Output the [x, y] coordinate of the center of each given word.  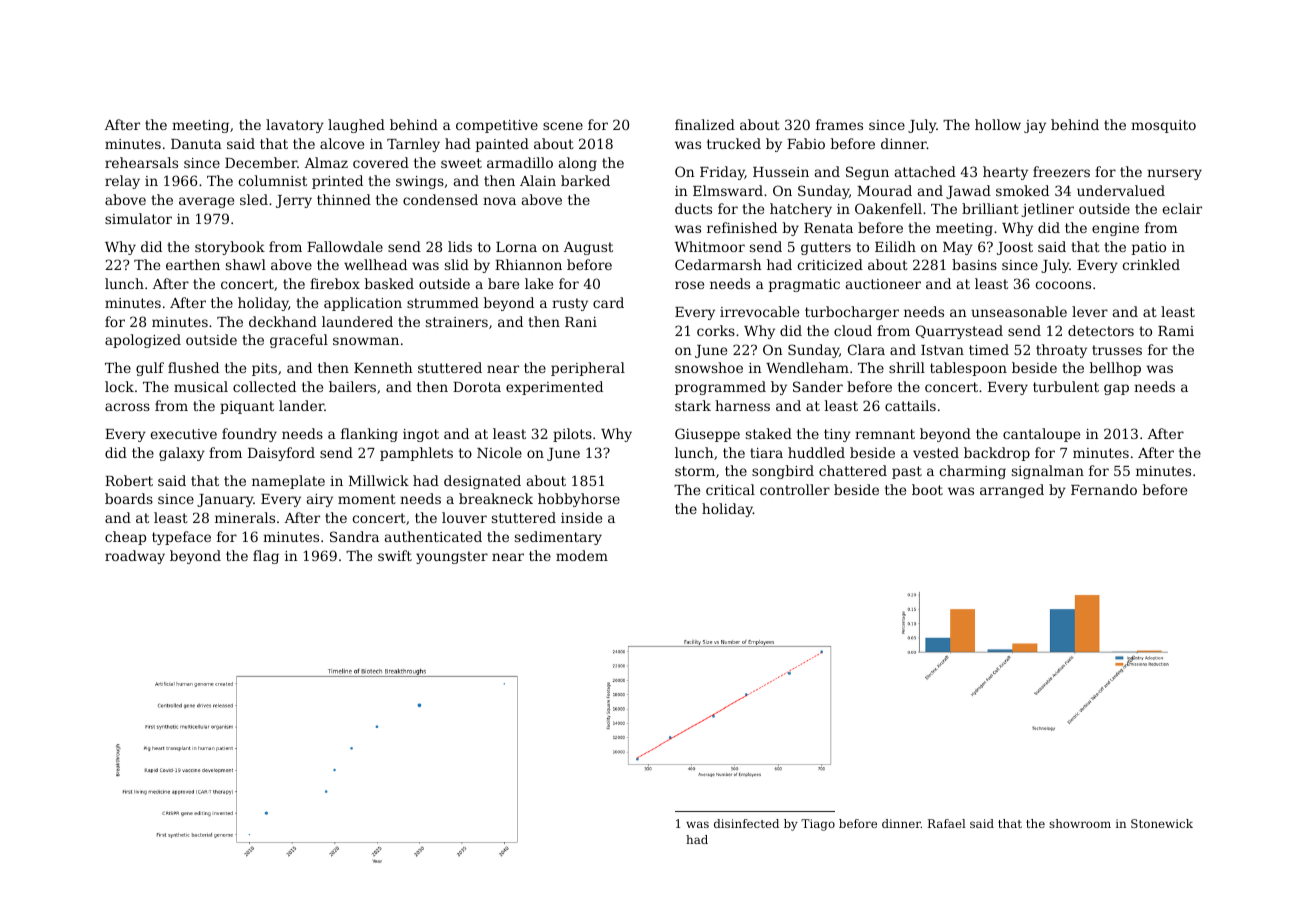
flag [266, 557]
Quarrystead [959, 332]
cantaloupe [1041, 435]
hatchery [801, 210]
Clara [866, 349]
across [127, 407]
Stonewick [1162, 823]
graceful [299, 341]
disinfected [746, 823]
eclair [1182, 208]
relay [122, 182]
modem [582, 555]
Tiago [818, 825]
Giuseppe [707, 435]
